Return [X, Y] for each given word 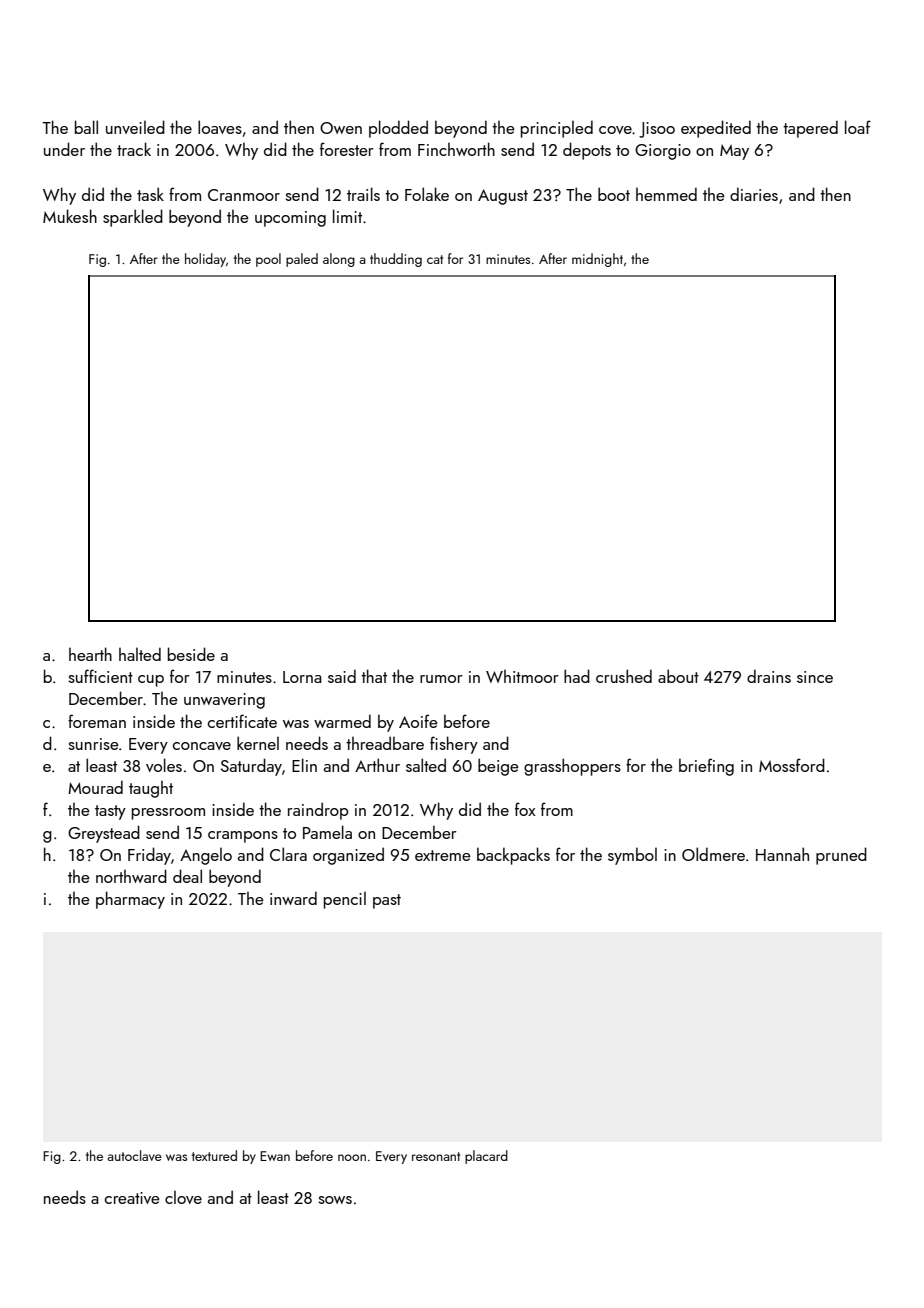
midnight [597, 260]
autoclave [134, 1155]
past [387, 901]
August [503, 197]
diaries [754, 194]
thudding [396, 260]
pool [268, 260]
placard [486, 1157]
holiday [205, 260]
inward [293, 898]
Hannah [782, 854]
